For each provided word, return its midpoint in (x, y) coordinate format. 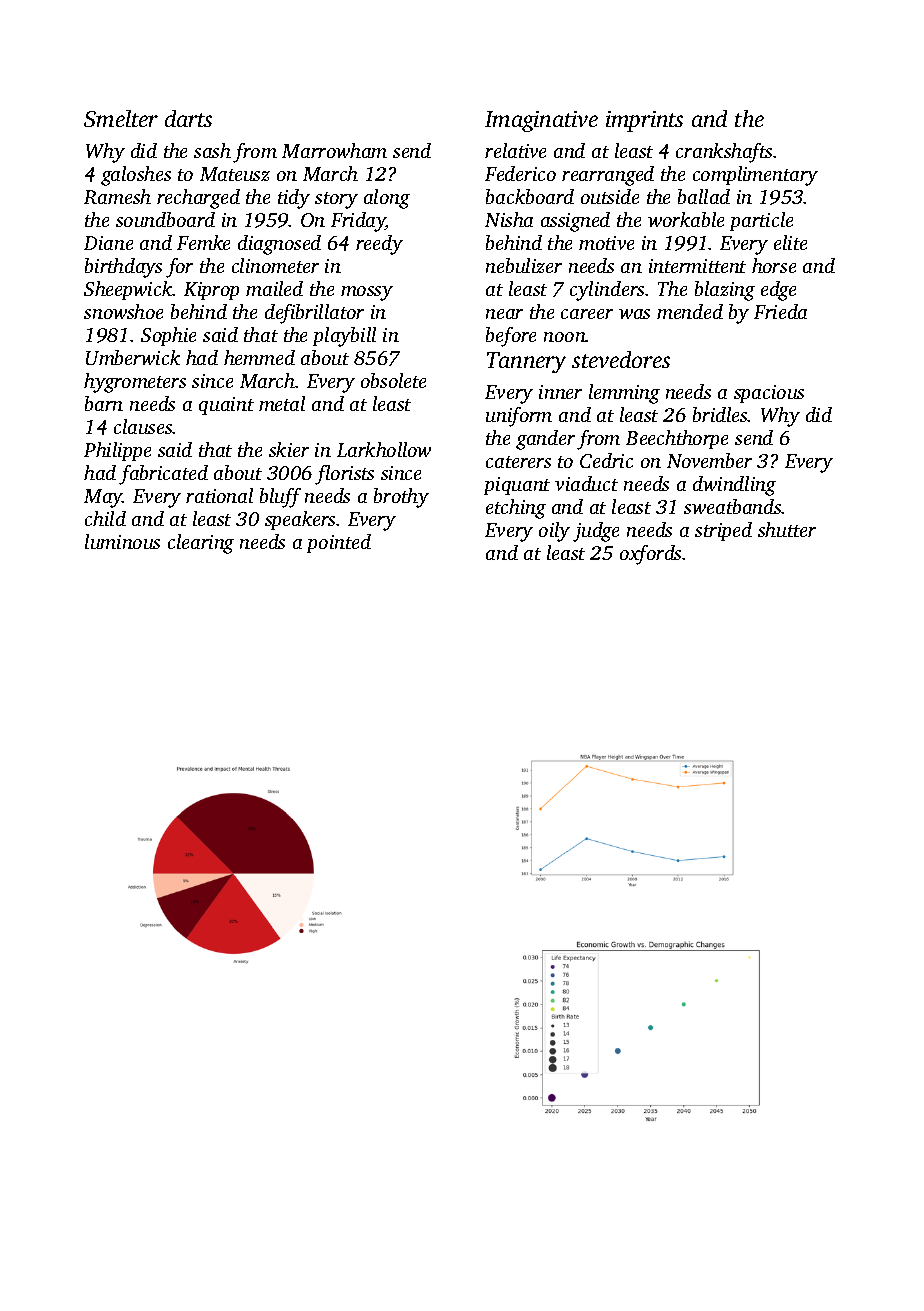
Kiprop (211, 291)
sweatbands (733, 506)
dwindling (734, 486)
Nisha (509, 219)
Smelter (121, 118)
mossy (367, 293)
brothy (401, 498)
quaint (226, 406)
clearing (201, 544)
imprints (644, 121)
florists (344, 475)
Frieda (780, 311)
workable (686, 219)
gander (545, 440)
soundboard (165, 219)
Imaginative (541, 121)
